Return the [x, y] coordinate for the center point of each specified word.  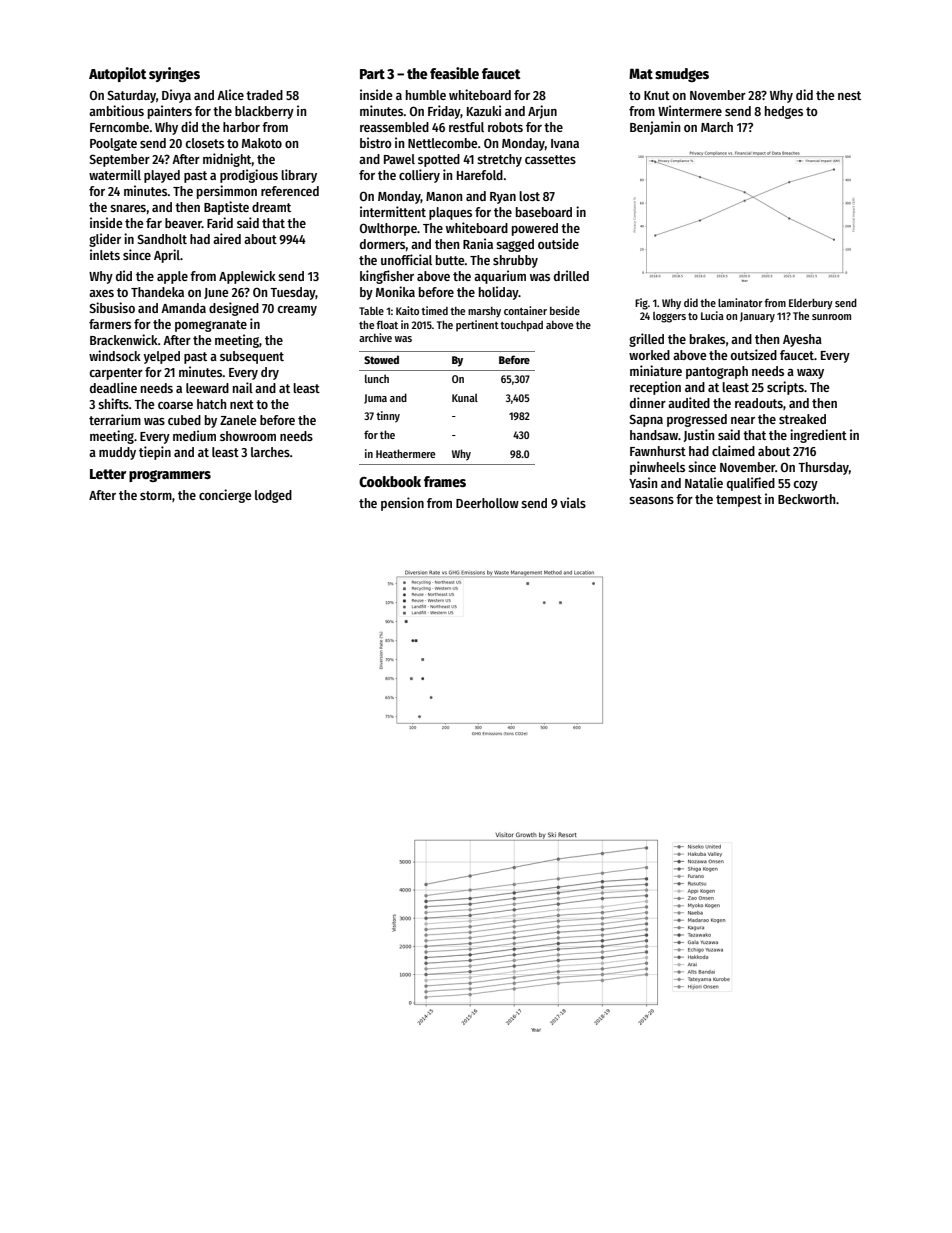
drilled [571, 275]
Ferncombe [119, 127]
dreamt [271, 207]
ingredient [818, 436]
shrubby [515, 261]
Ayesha [802, 340]
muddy [117, 453]
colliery [419, 176]
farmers [110, 324]
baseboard [544, 212]
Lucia [712, 315]
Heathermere [406, 453]
